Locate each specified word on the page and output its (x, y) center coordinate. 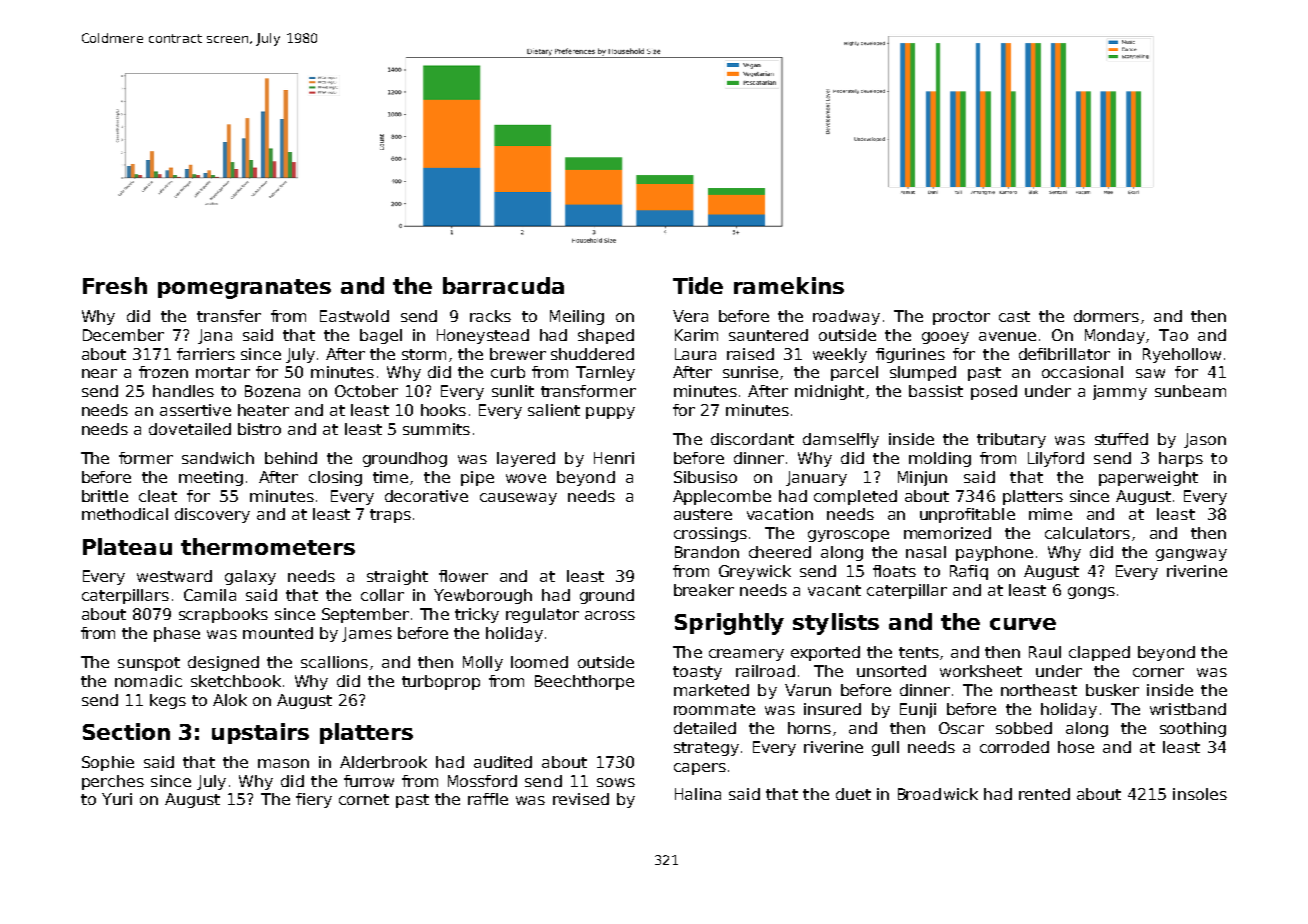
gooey (945, 338)
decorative (426, 496)
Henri (614, 458)
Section (126, 731)
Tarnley (605, 373)
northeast (1039, 690)
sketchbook (236, 681)
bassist (936, 391)
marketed (711, 690)
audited (503, 762)
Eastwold (354, 316)
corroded (1014, 747)
